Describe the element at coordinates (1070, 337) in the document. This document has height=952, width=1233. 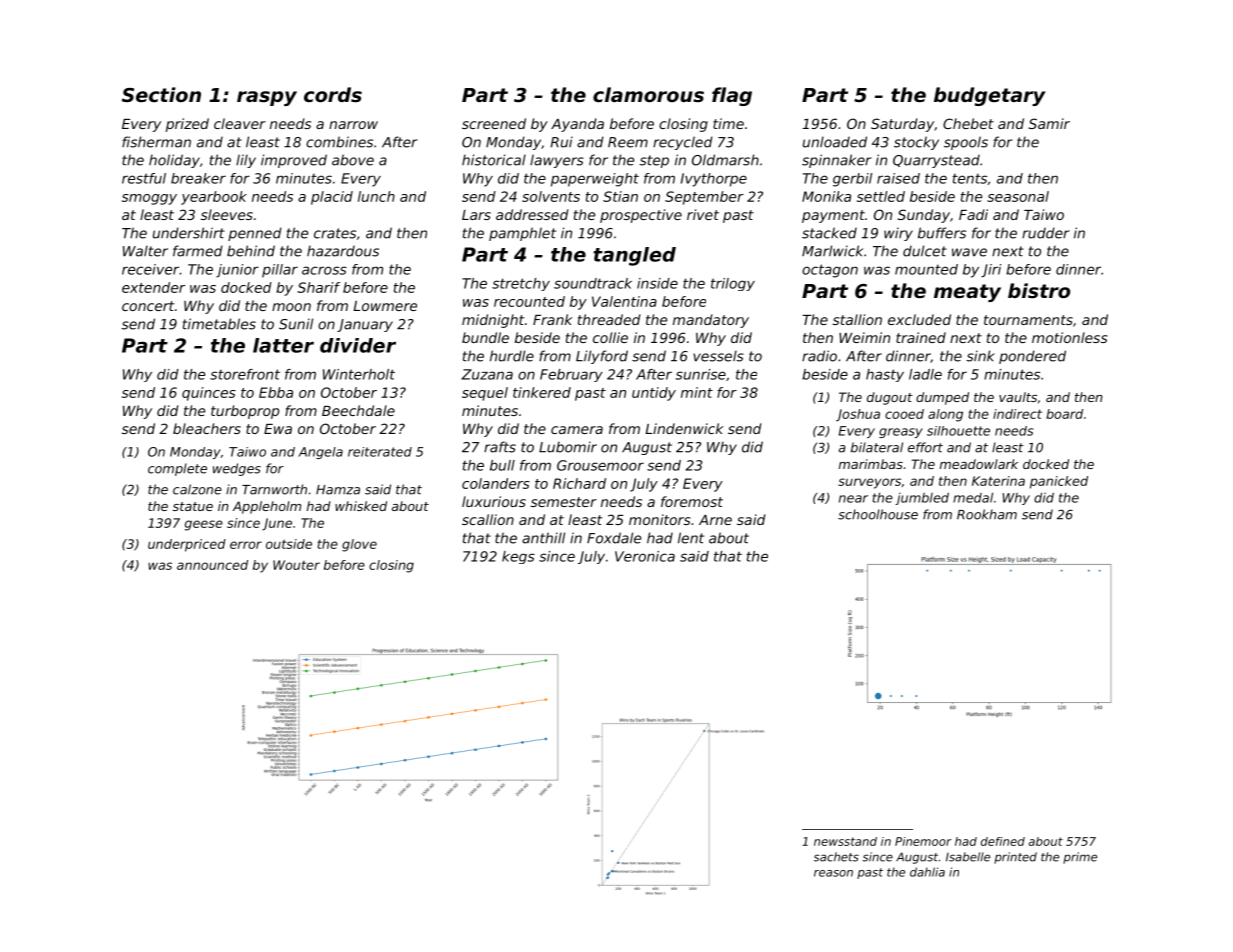
I see `motionless` at that location.
